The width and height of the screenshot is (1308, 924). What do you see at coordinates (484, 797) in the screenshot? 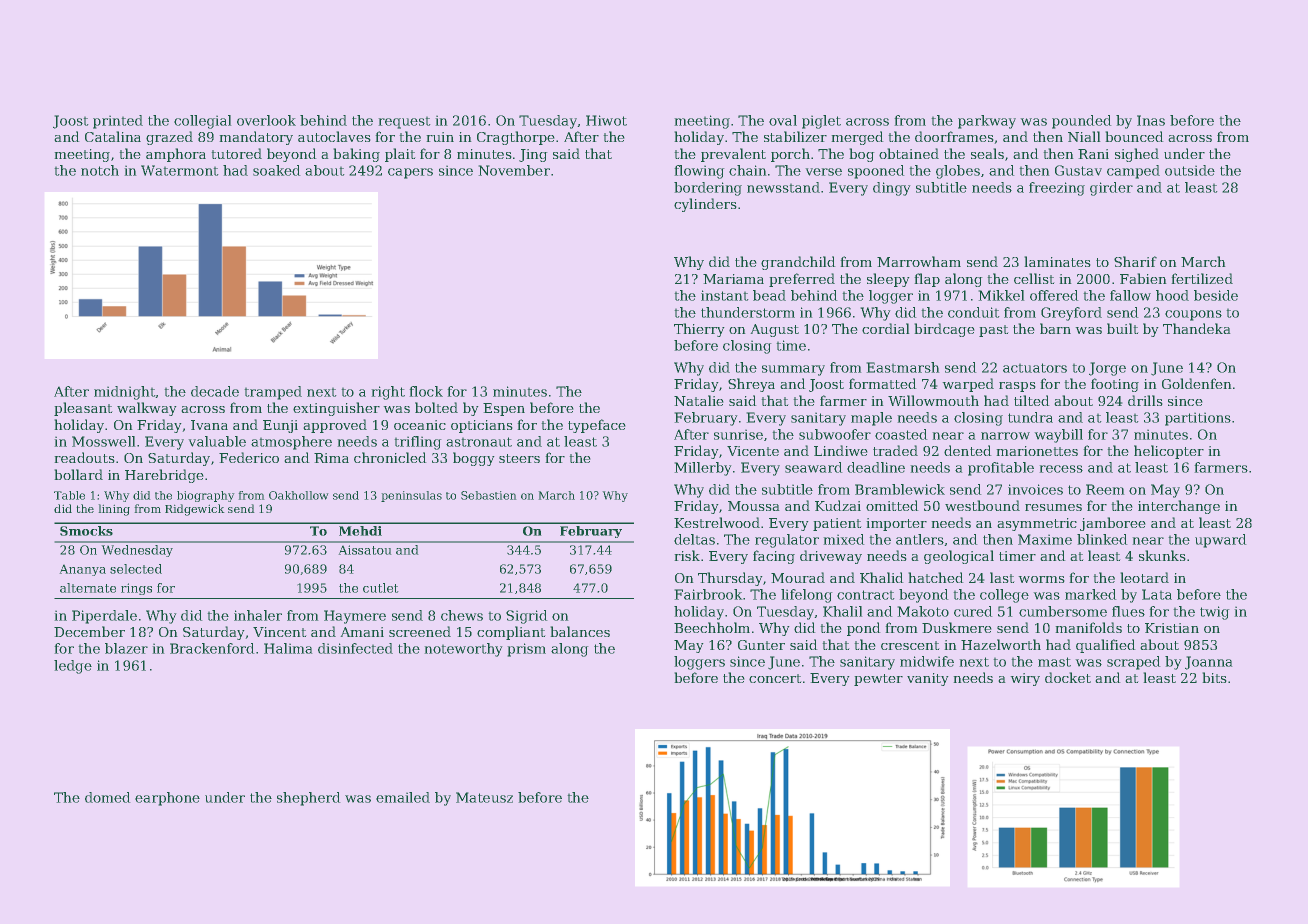
I see `Mateusz` at bounding box center [484, 797].
